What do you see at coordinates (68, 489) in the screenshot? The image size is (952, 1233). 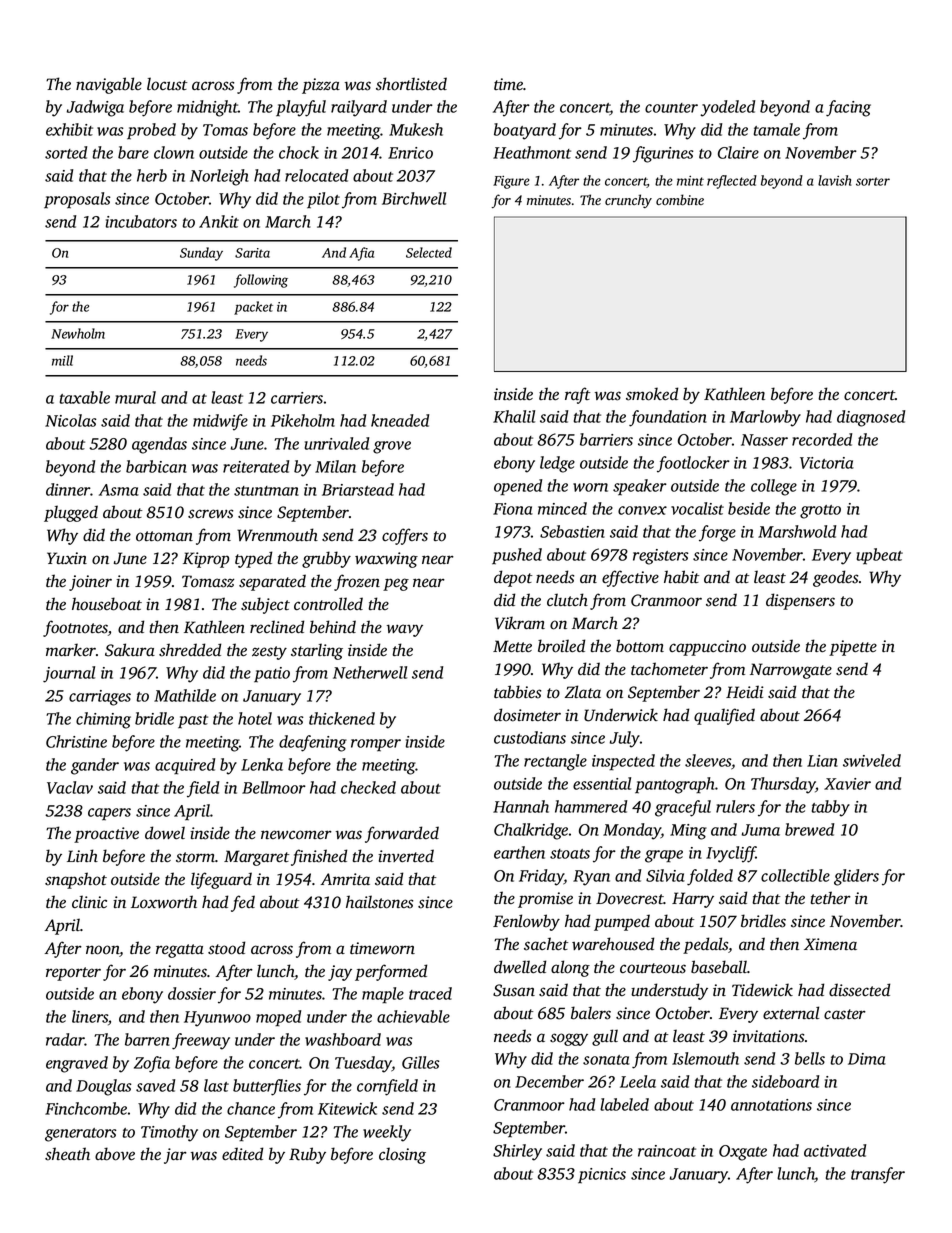 I see `dinner` at bounding box center [68, 489].
